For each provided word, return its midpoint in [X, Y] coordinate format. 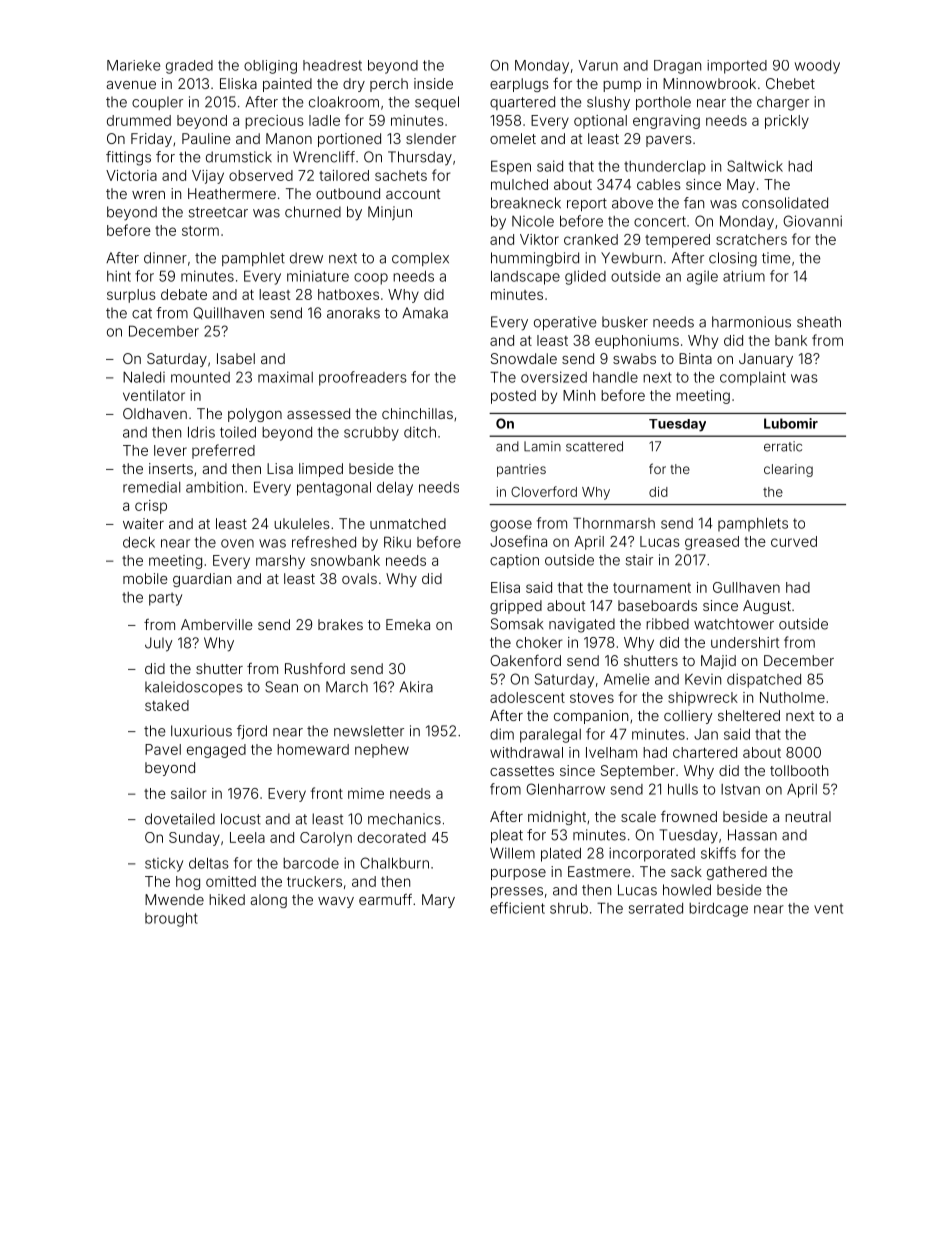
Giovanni [812, 221]
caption [514, 561]
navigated [582, 625]
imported [737, 67]
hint [119, 276]
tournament [652, 588]
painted [287, 85]
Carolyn [326, 839]
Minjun [390, 213]
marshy [280, 562]
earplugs [519, 85]
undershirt [745, 642]
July [159, 644]
